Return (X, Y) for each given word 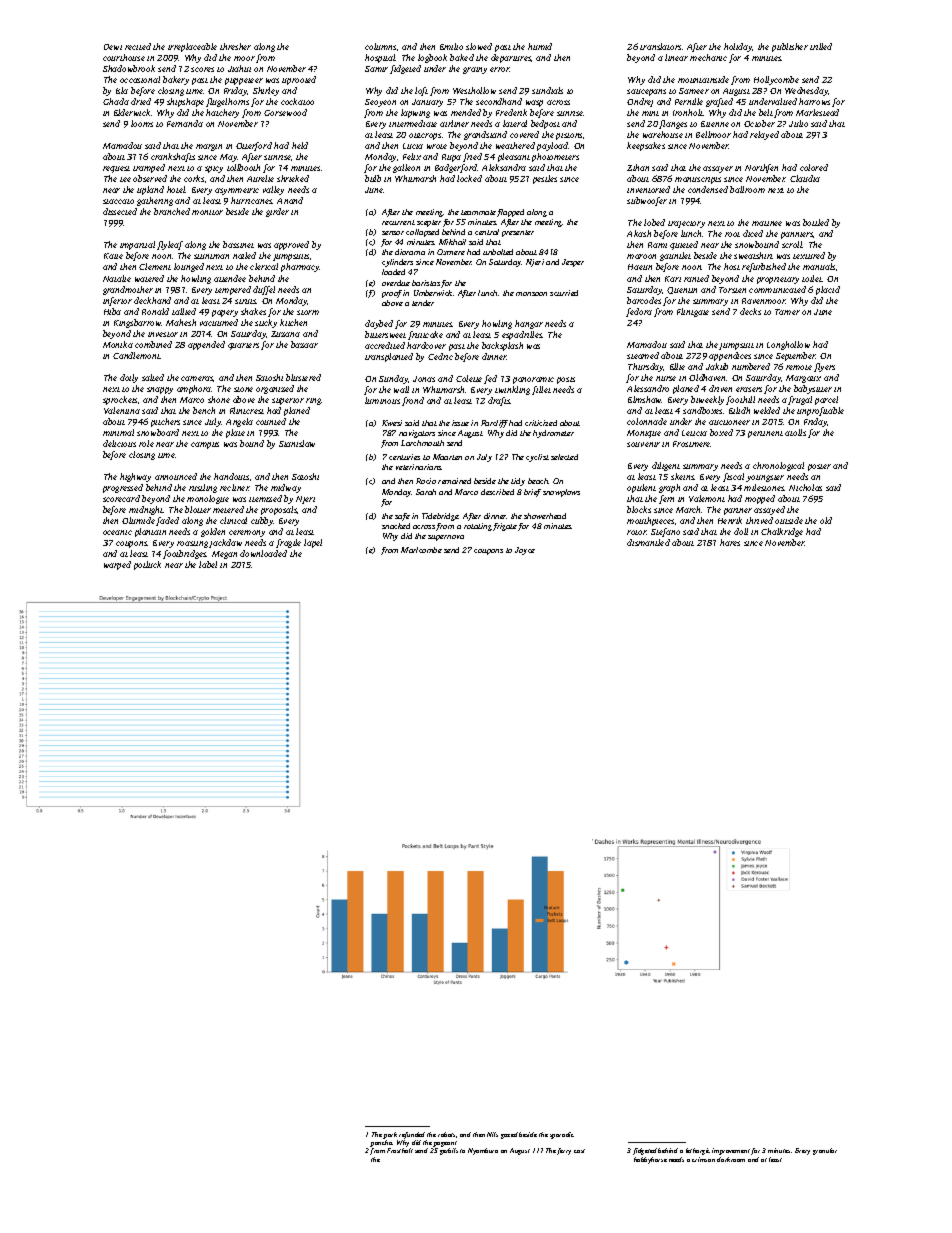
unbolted (498, 252)
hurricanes (252, 200)
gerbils (449, 1151)
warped (117, 565)
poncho (381, 1143)
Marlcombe (421, 550)
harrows (814, 101)
